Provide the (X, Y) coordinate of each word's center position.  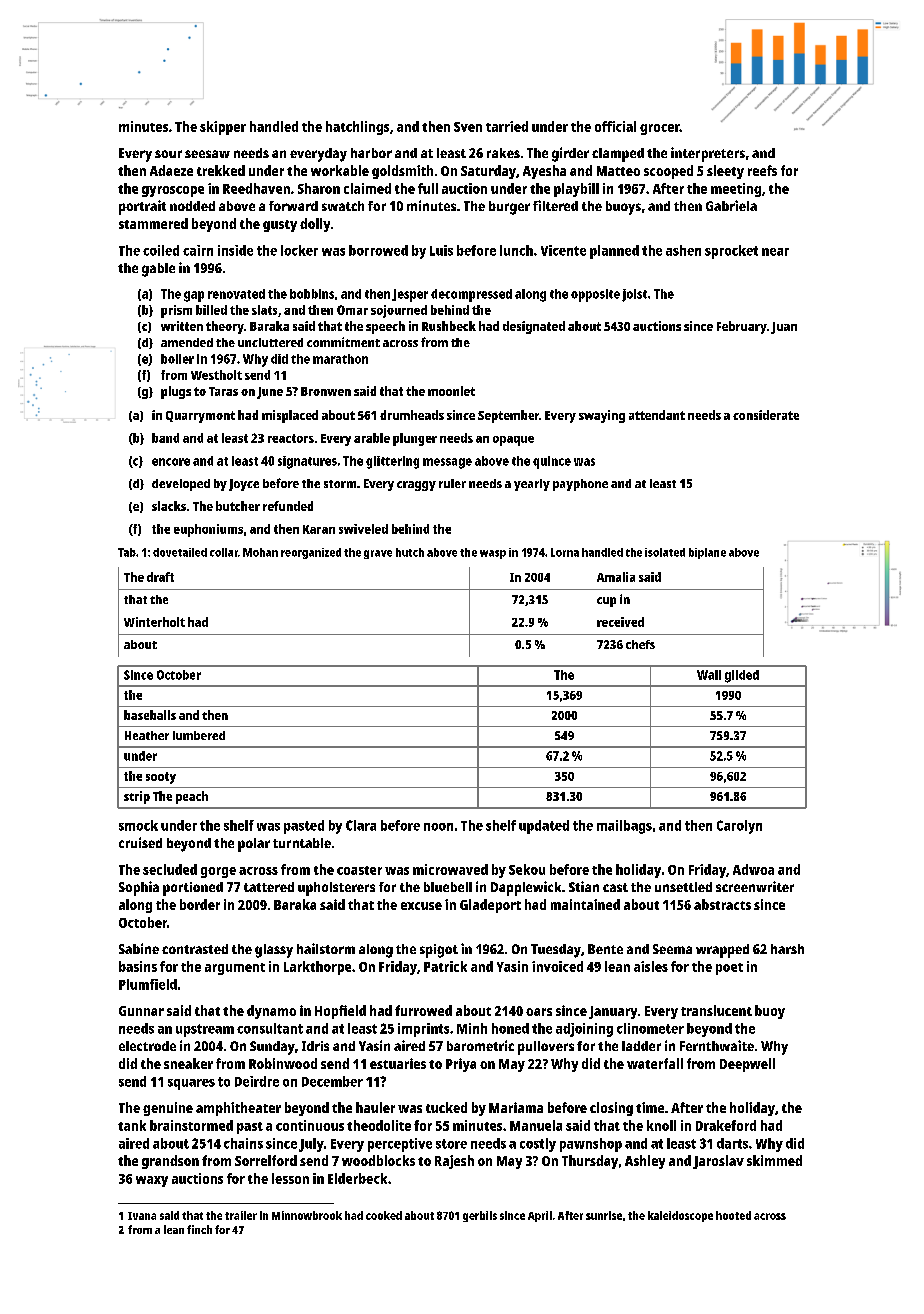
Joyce (244, 485)
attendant (657, 415)
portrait (142, 207)
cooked (384, 1215)
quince (552, 462)
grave (378, 554)
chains (243, 1143)
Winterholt (154, 622)
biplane (707, 553)
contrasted (195, 949)
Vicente (563, 250)
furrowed (423, 1010)
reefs (762, 170)
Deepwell (747, 1065)
